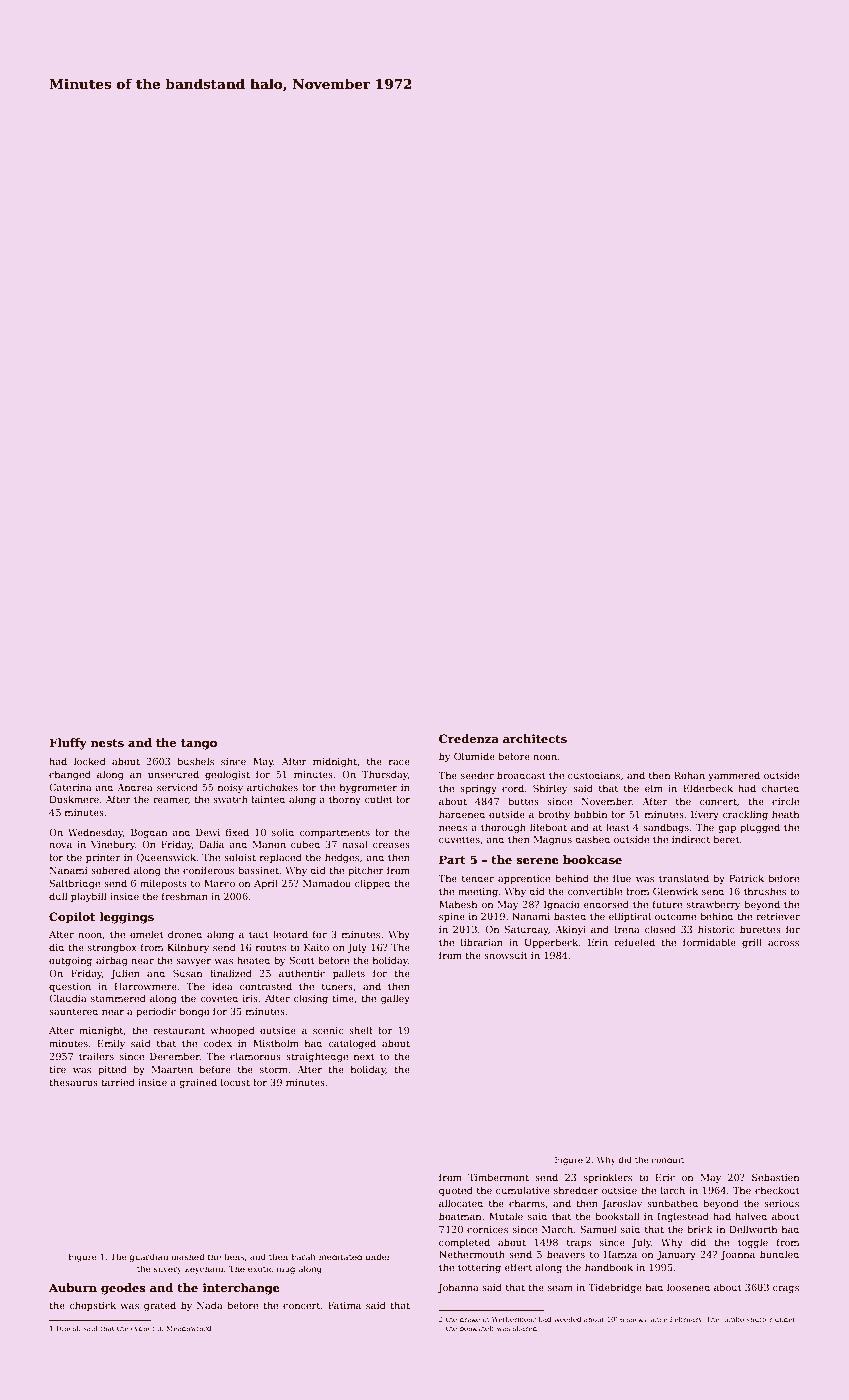 Image resolution: width=849 pixels, height=1400 pixels. I want to click on next, so click(364, 1056).
